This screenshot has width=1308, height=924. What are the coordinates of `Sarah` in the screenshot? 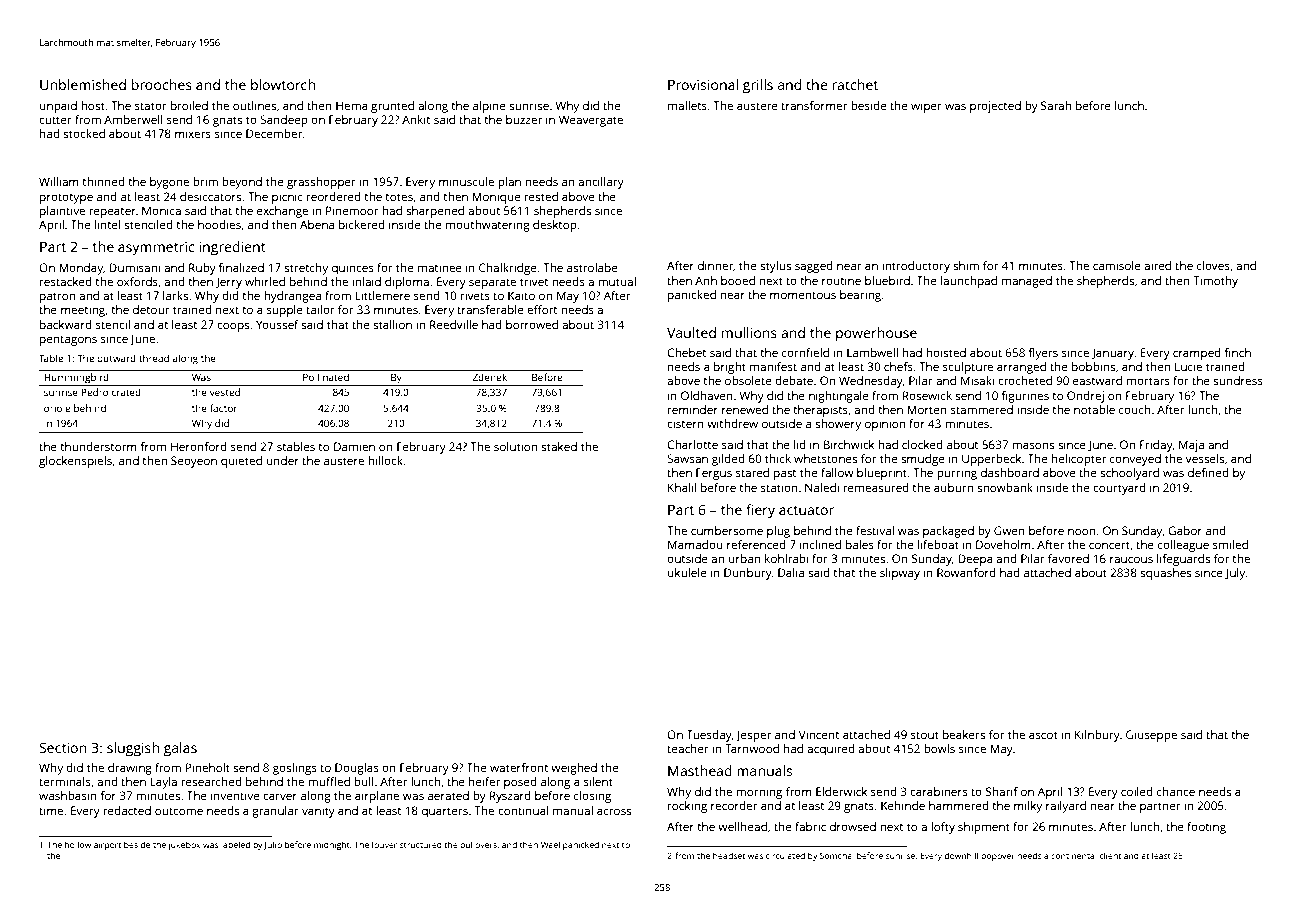 It's located at (1056, 105).
